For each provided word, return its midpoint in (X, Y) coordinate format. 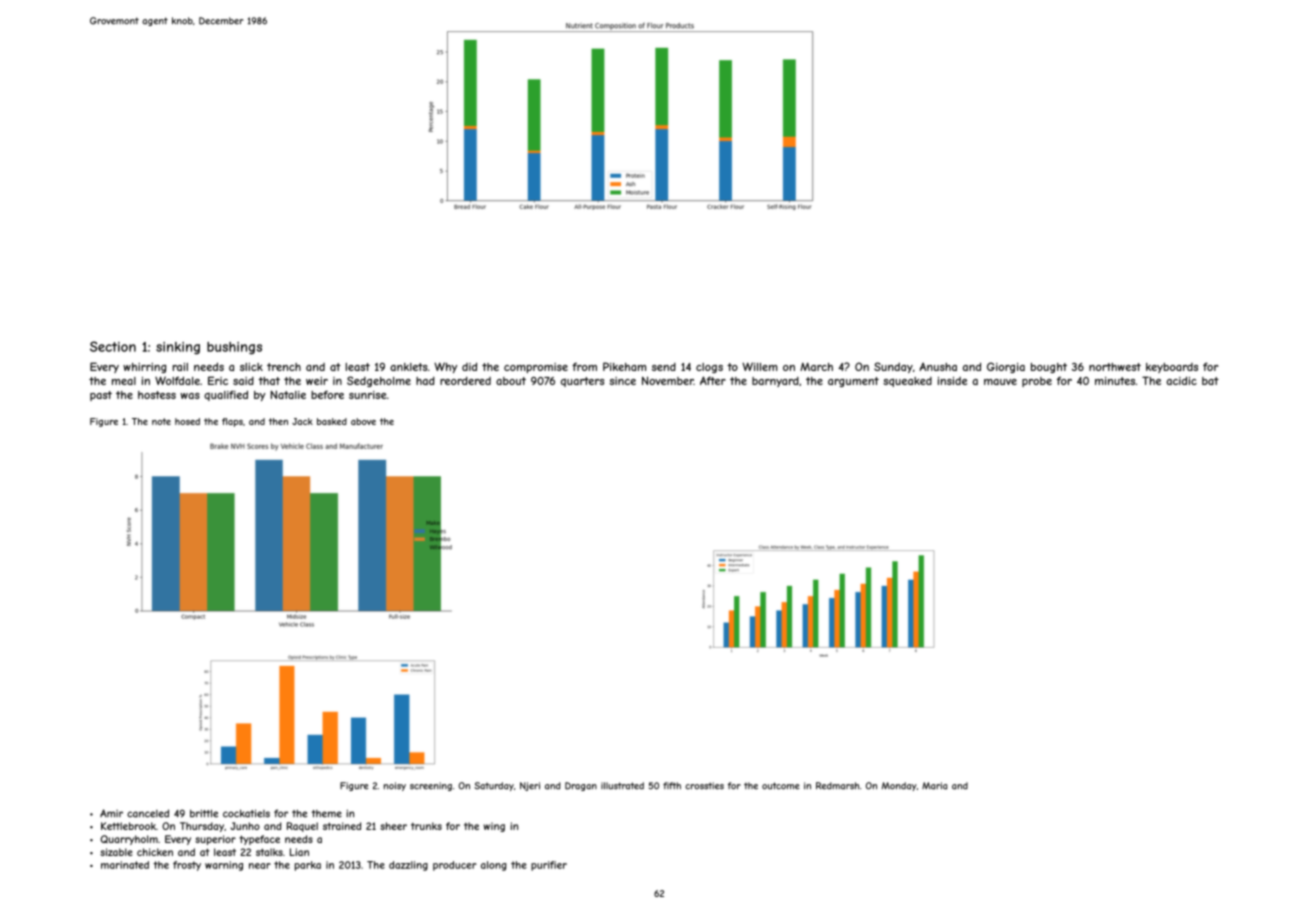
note (161, 421)
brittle (204, 813)
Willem (759, 366)
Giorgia (1006, 367)
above (363, 421)
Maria (934, 786)
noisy (395, 786)
